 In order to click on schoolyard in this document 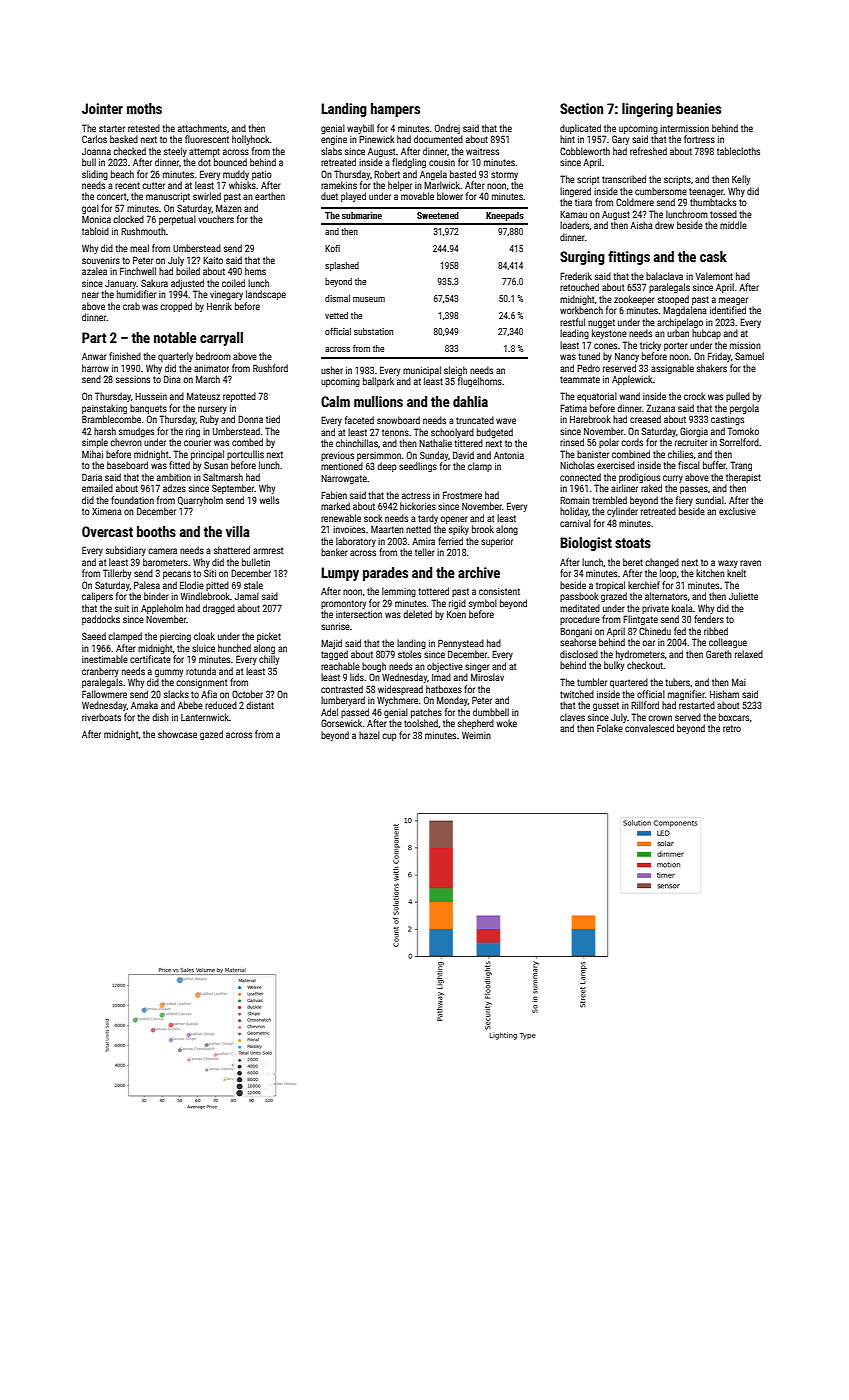, I will do `click(452, 433)`.
